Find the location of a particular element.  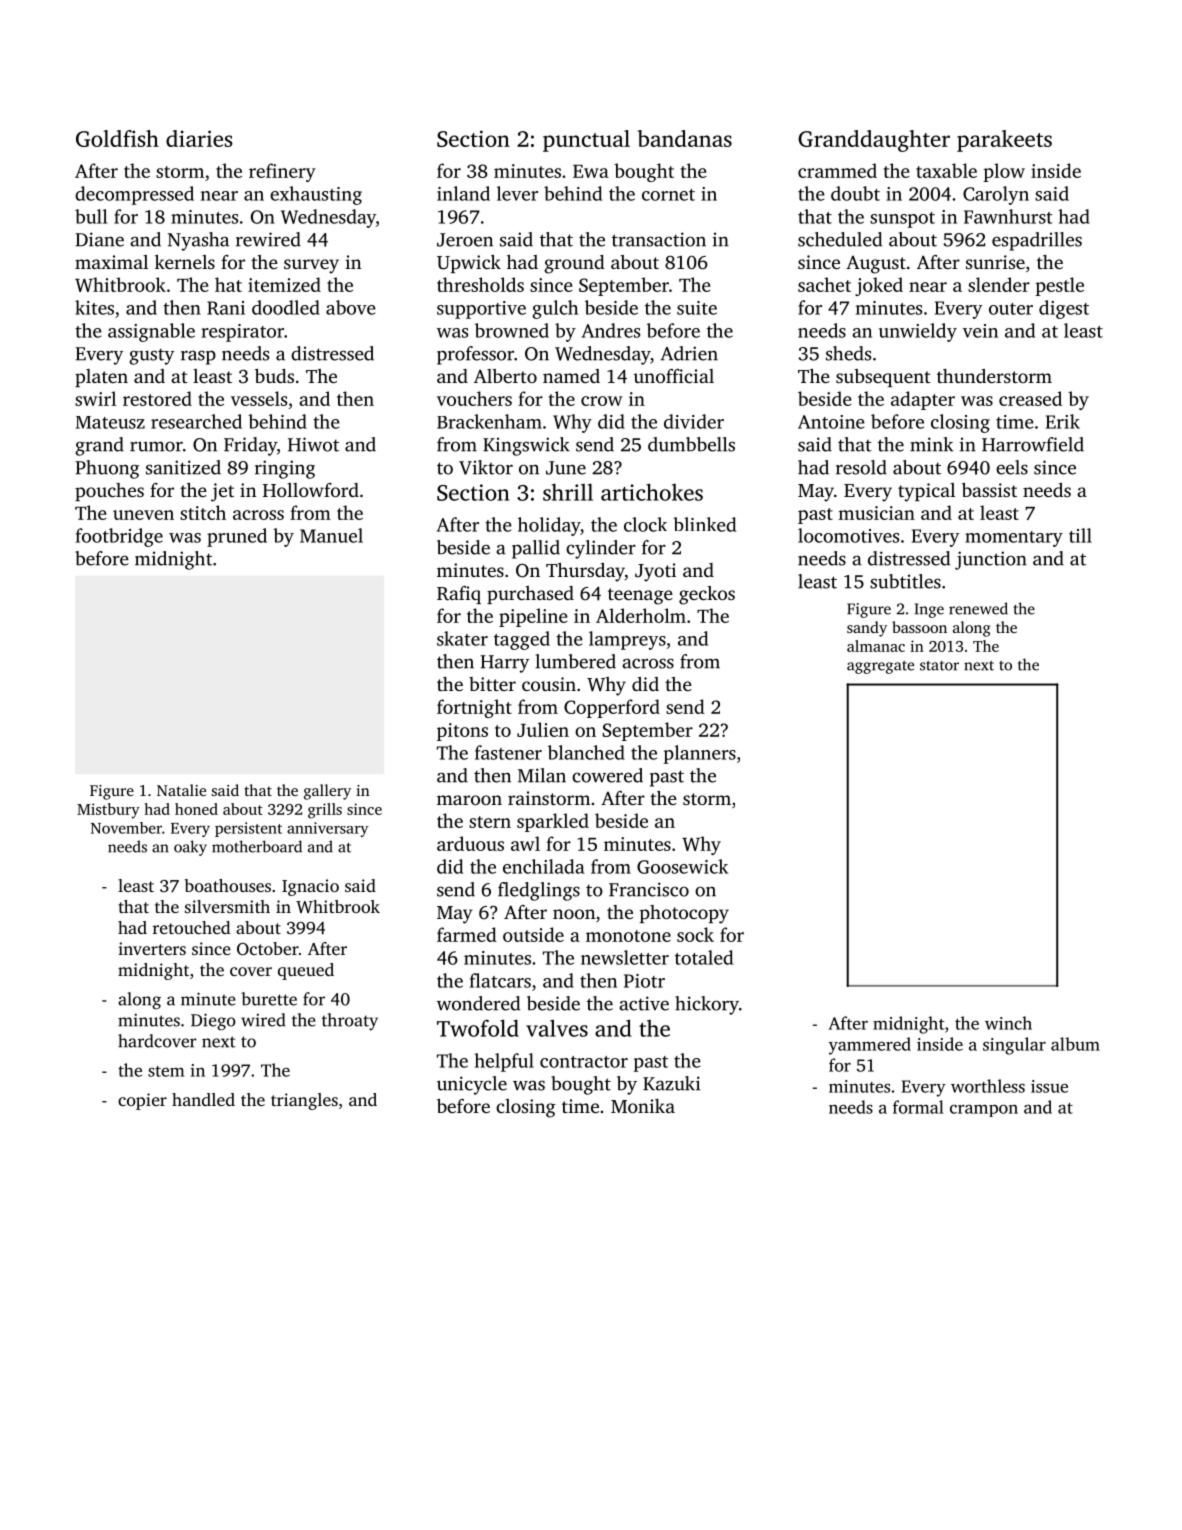

Hiwot is located at coordinates (313, 444).
